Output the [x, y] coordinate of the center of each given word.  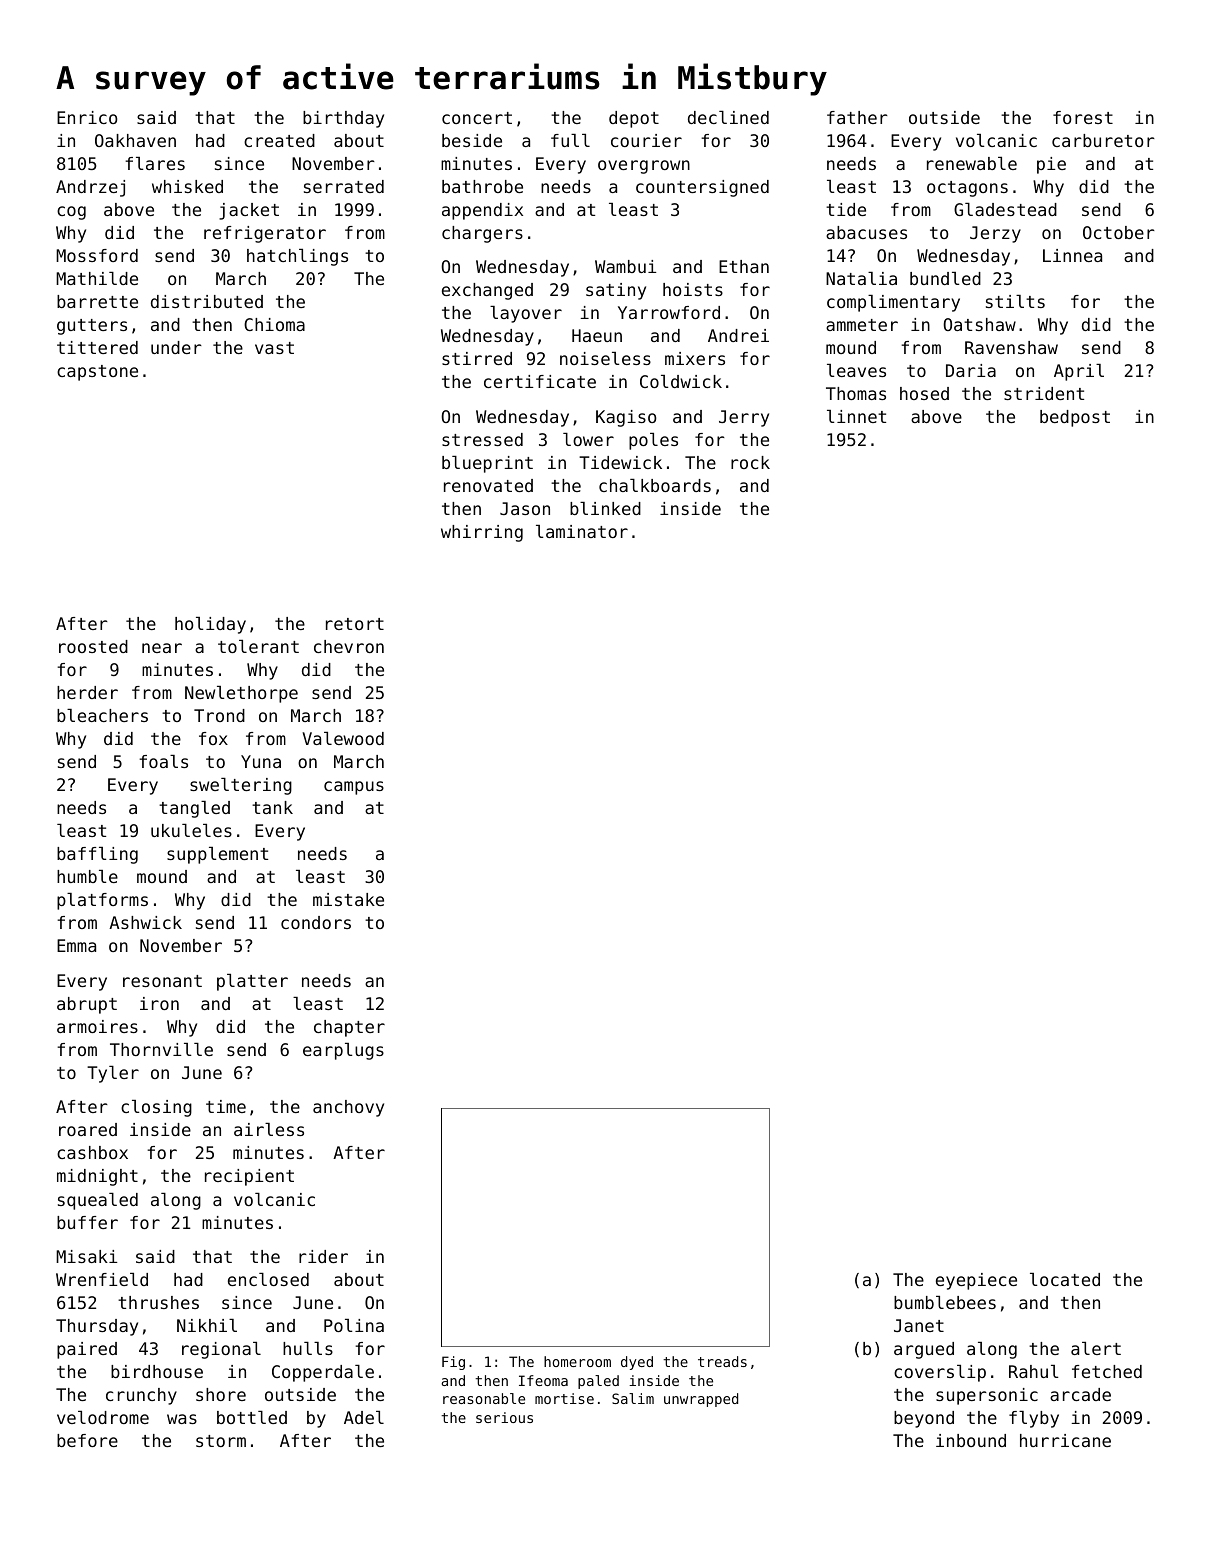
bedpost [1075, 418]
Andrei [738, 335]
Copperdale [323, 1373]
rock [750, 462]
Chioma [274, 324]
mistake [348, 899]
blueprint [487, 464]
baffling [97, 855]
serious [504, 1417]
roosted [93, 646]
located [1065, 1279]
